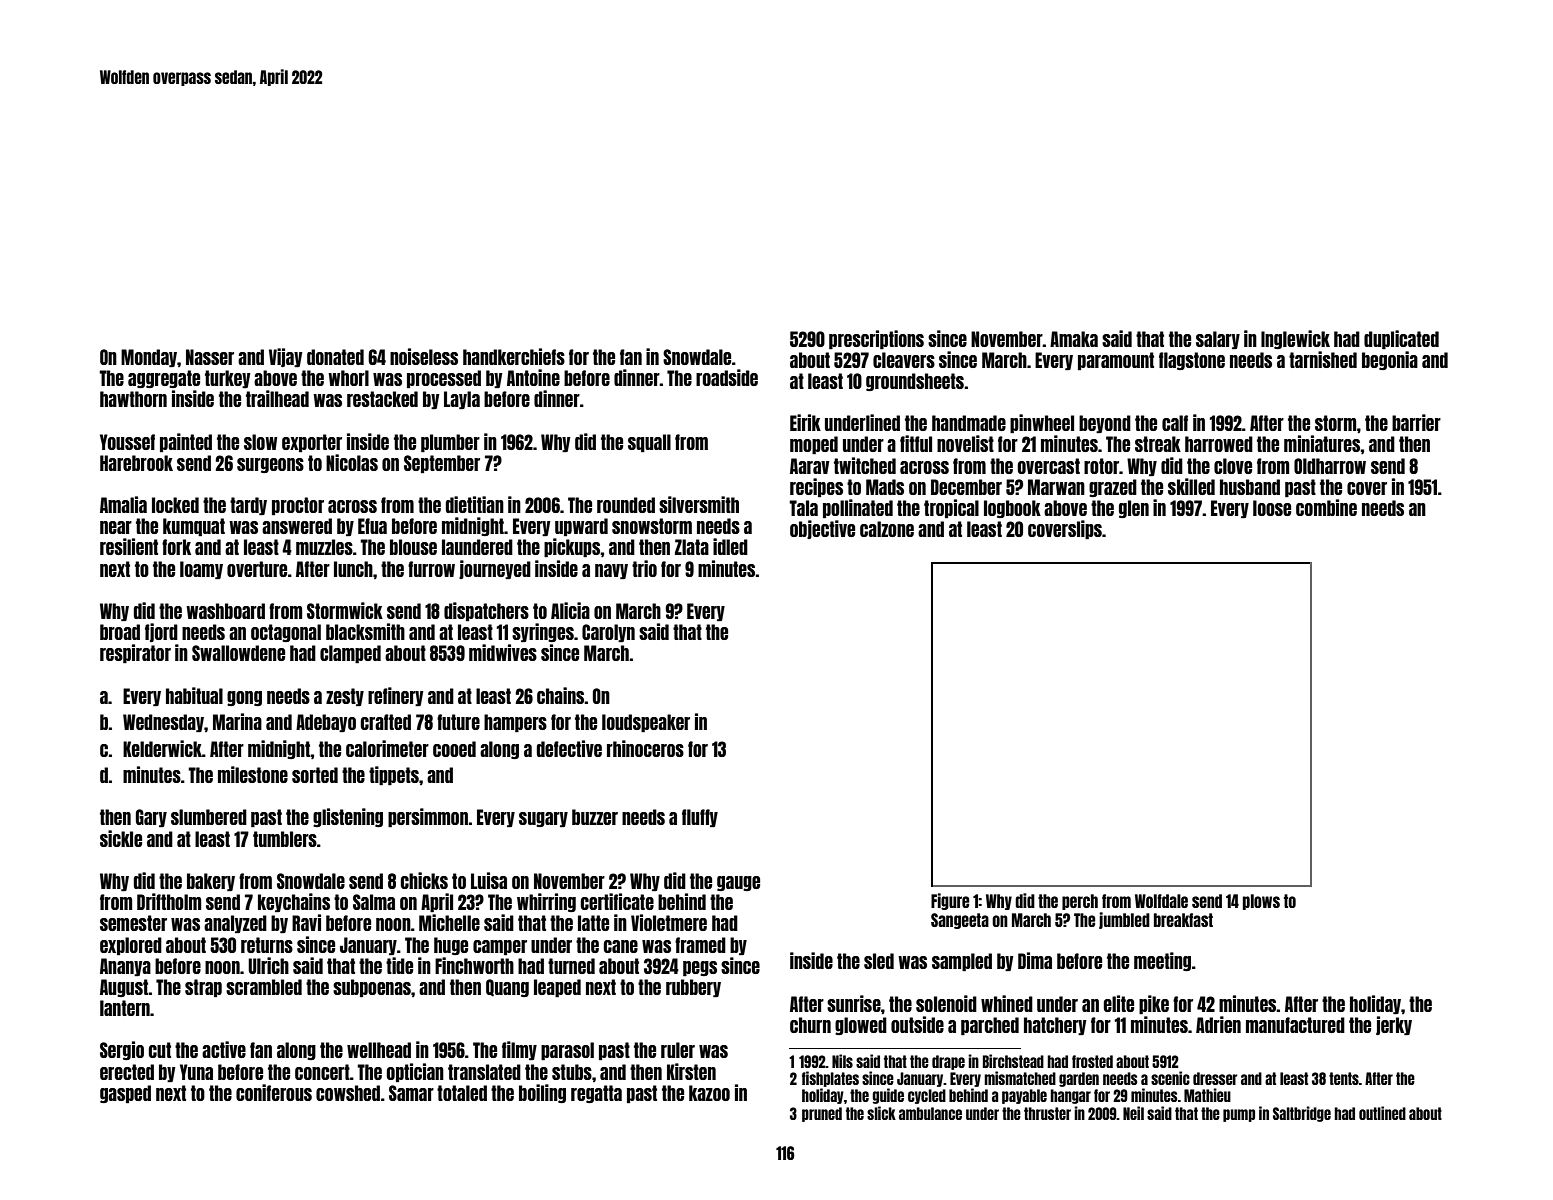 Image resolution: width=1553 pixels, height=1200 pixels. I want to click on duplicated, so click(1401, 339).
